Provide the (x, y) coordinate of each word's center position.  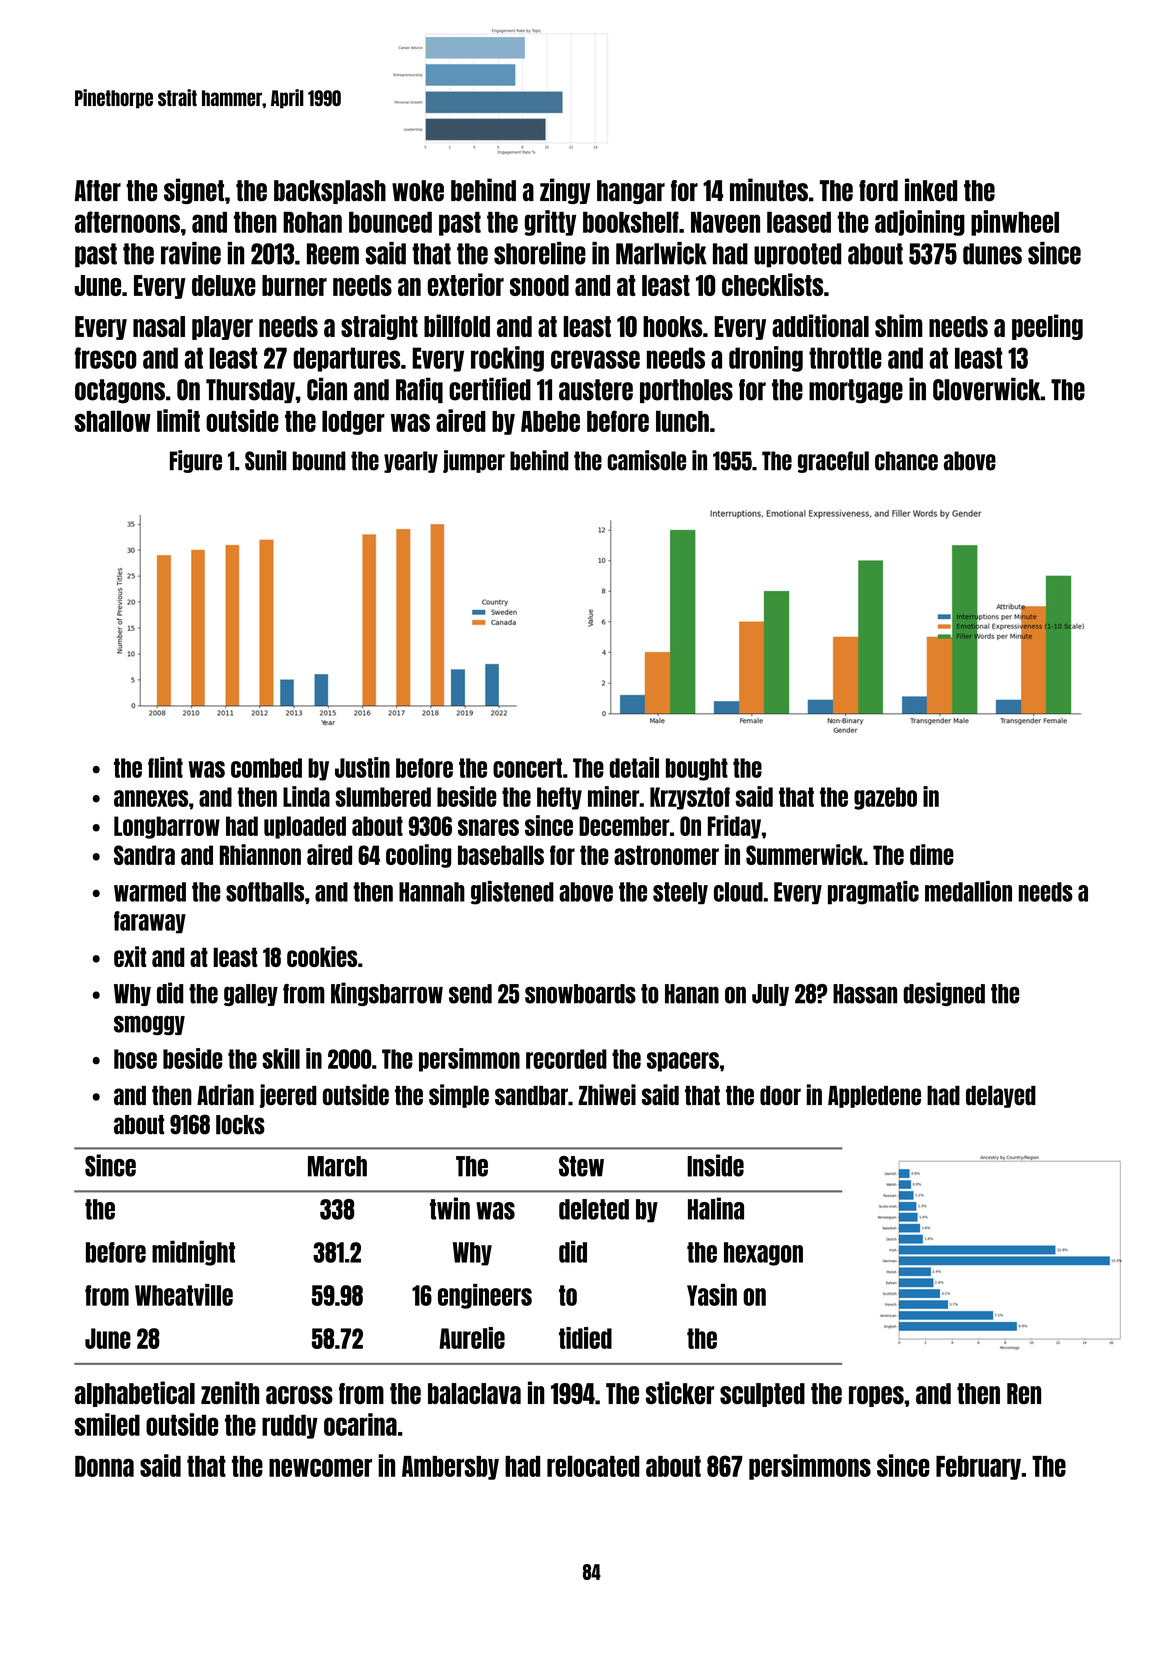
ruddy (290, 1426)
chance (906, 461)
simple (459, 1096)
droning (766, 359)
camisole (646, 460)
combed (266, 768)
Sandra (144, 855)
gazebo (885, 798)
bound (319, 461)
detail (634, 767)
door (780, 1095)
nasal (159, 326)
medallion (968, 891)
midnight (193, 1253)
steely (680, 893)
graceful (833, 462)
